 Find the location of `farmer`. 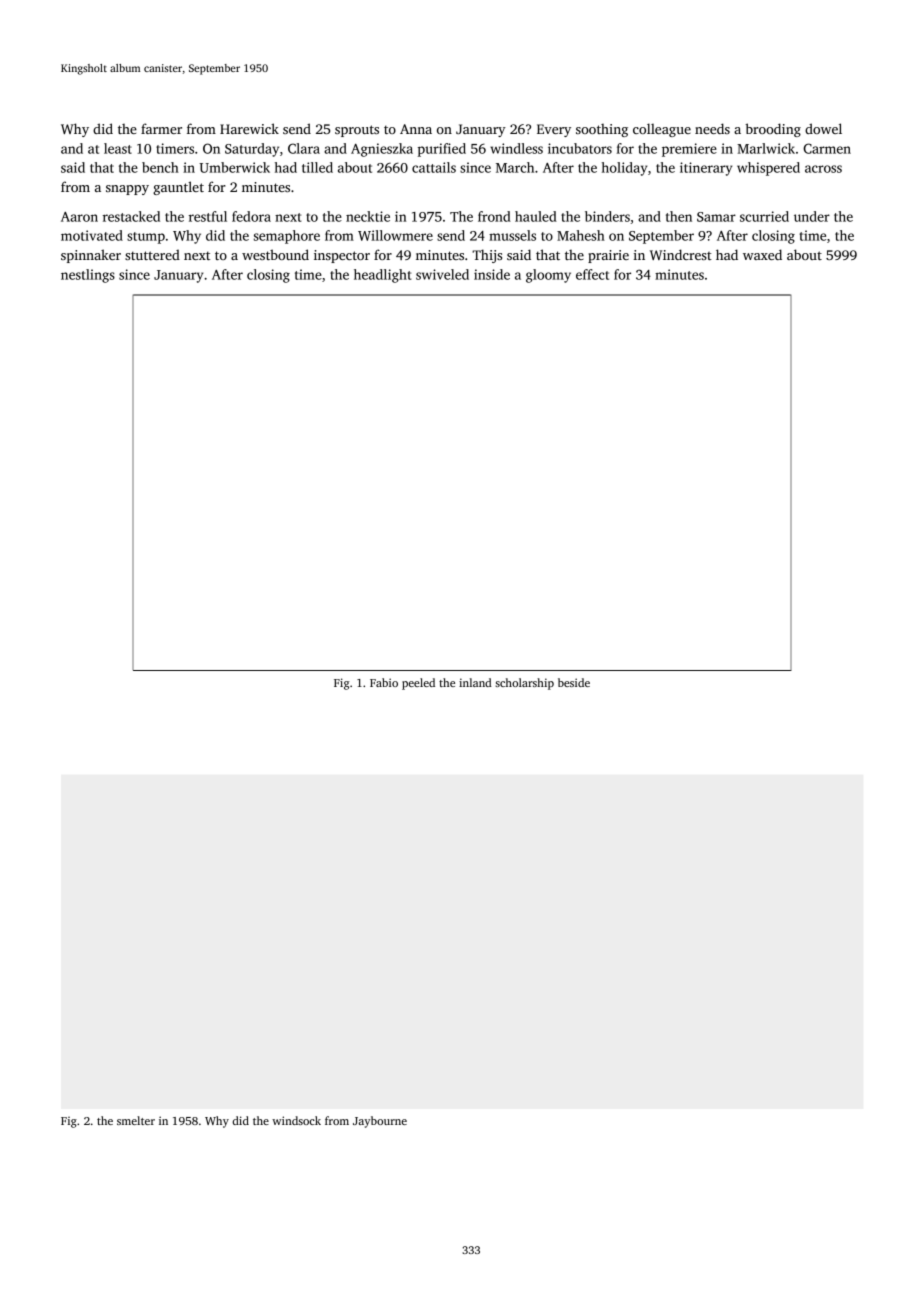

farmer is located at coordinates (161, 128).
